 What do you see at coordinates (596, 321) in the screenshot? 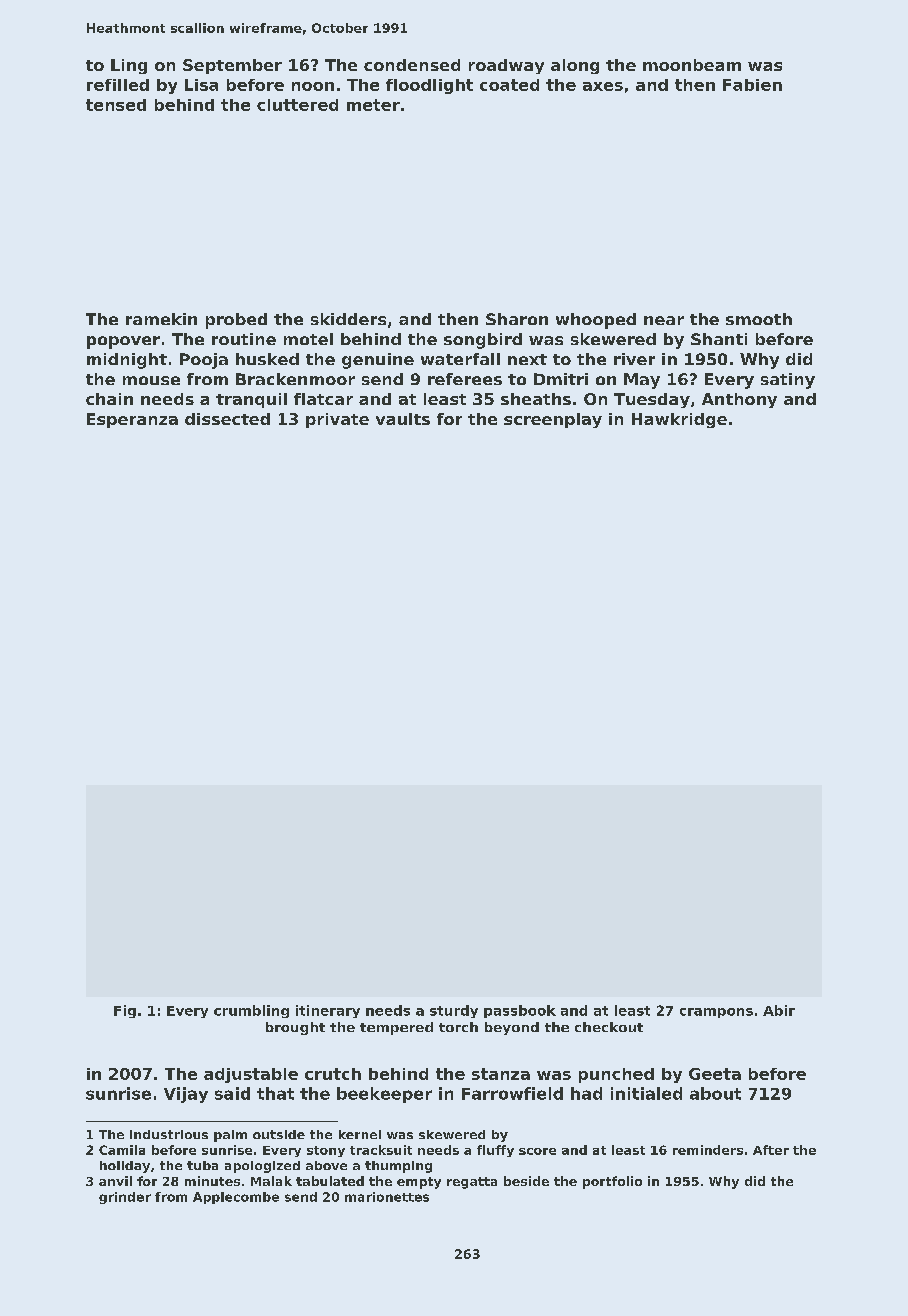
I see `whooped` at bounding box center [596, 321].
